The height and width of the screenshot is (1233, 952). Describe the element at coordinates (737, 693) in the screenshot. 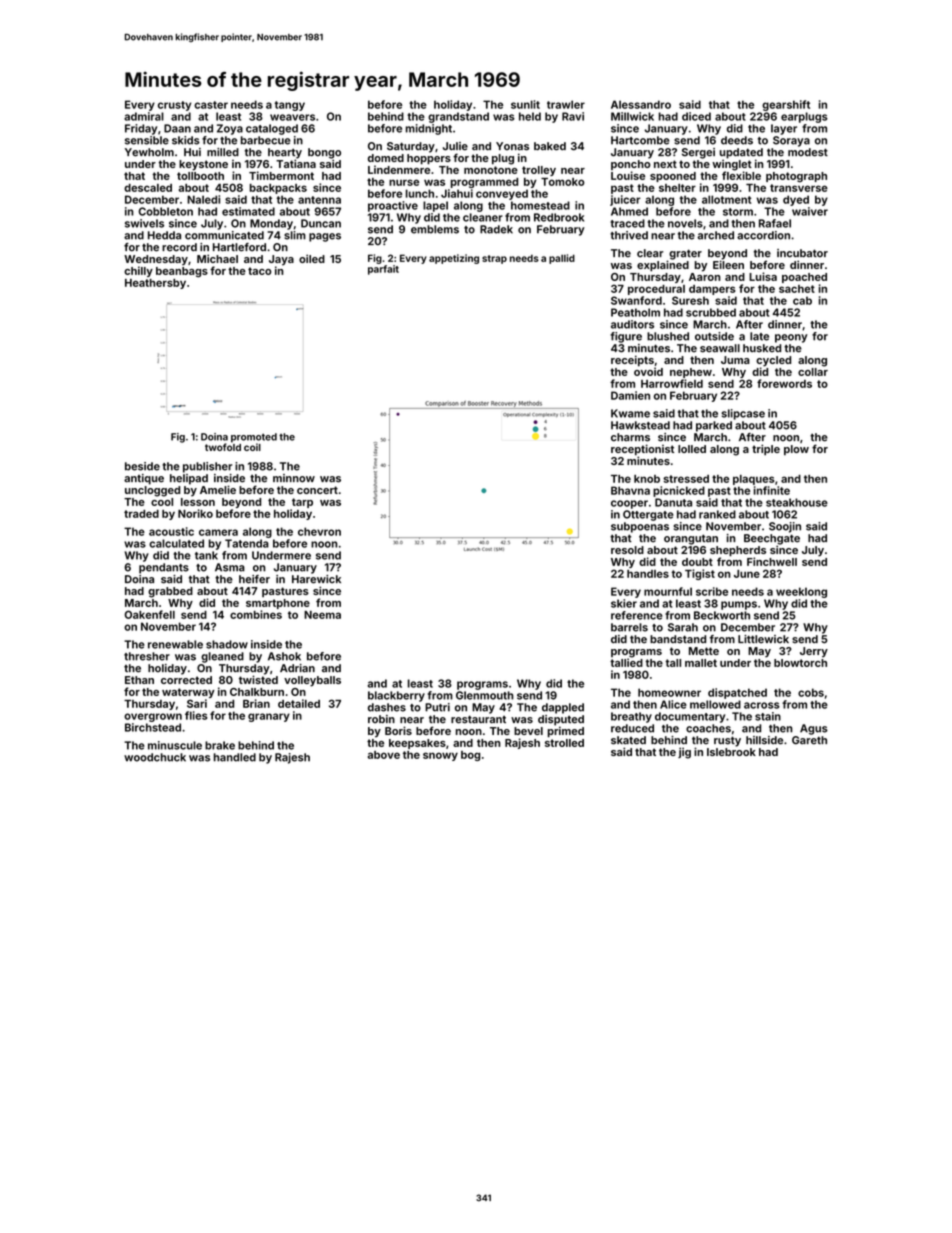

I see `dispatched` at that location.
